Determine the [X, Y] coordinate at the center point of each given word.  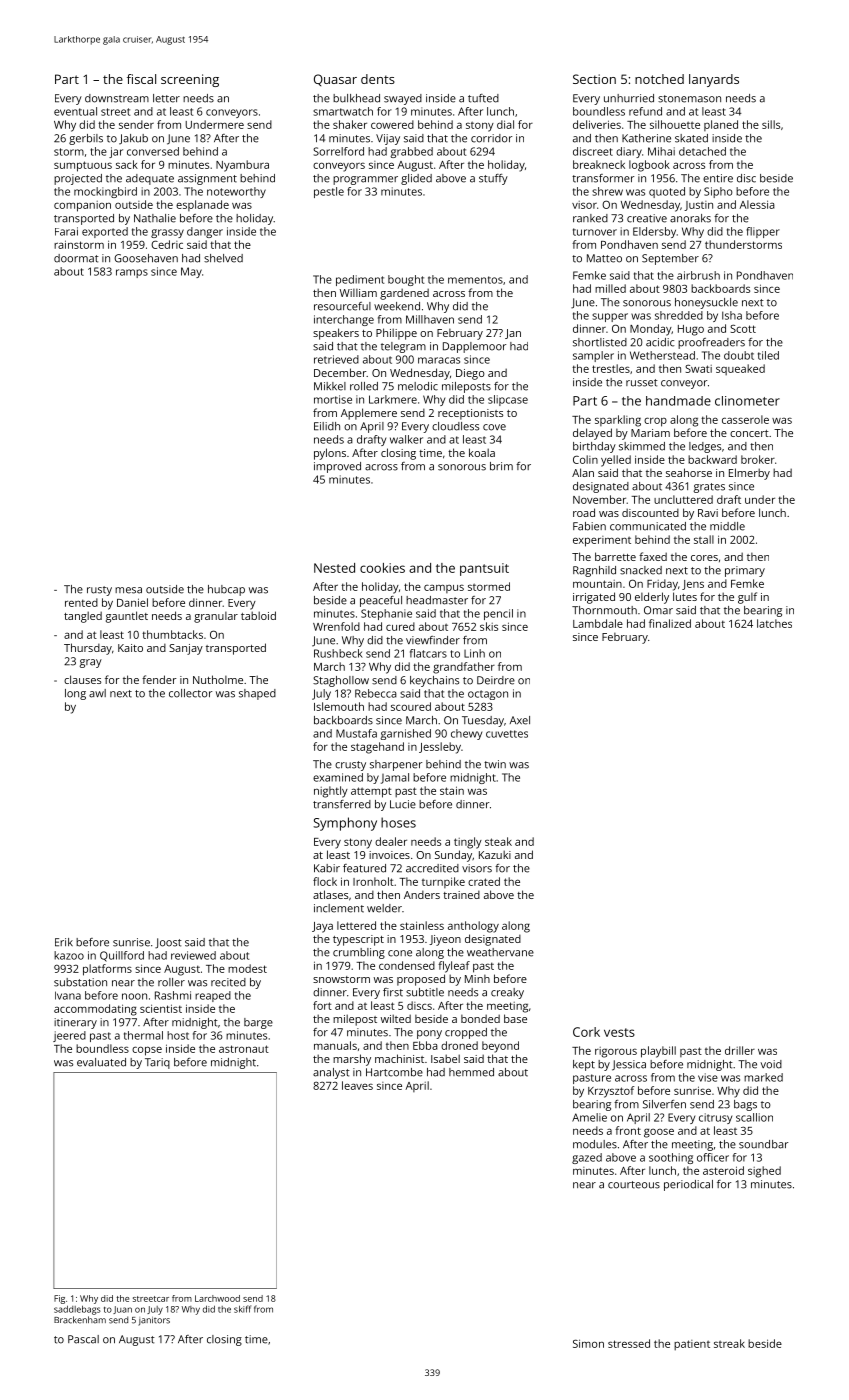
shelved [223, 258]
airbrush [698, 275]
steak [498, 841]
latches [774, 623]
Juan [122, 1310]
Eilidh [327, 426]
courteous [634, 1185]
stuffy [493, 179]
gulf [747, 598]
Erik [64, 942]
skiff [242, 1309]
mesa [128, 590]
